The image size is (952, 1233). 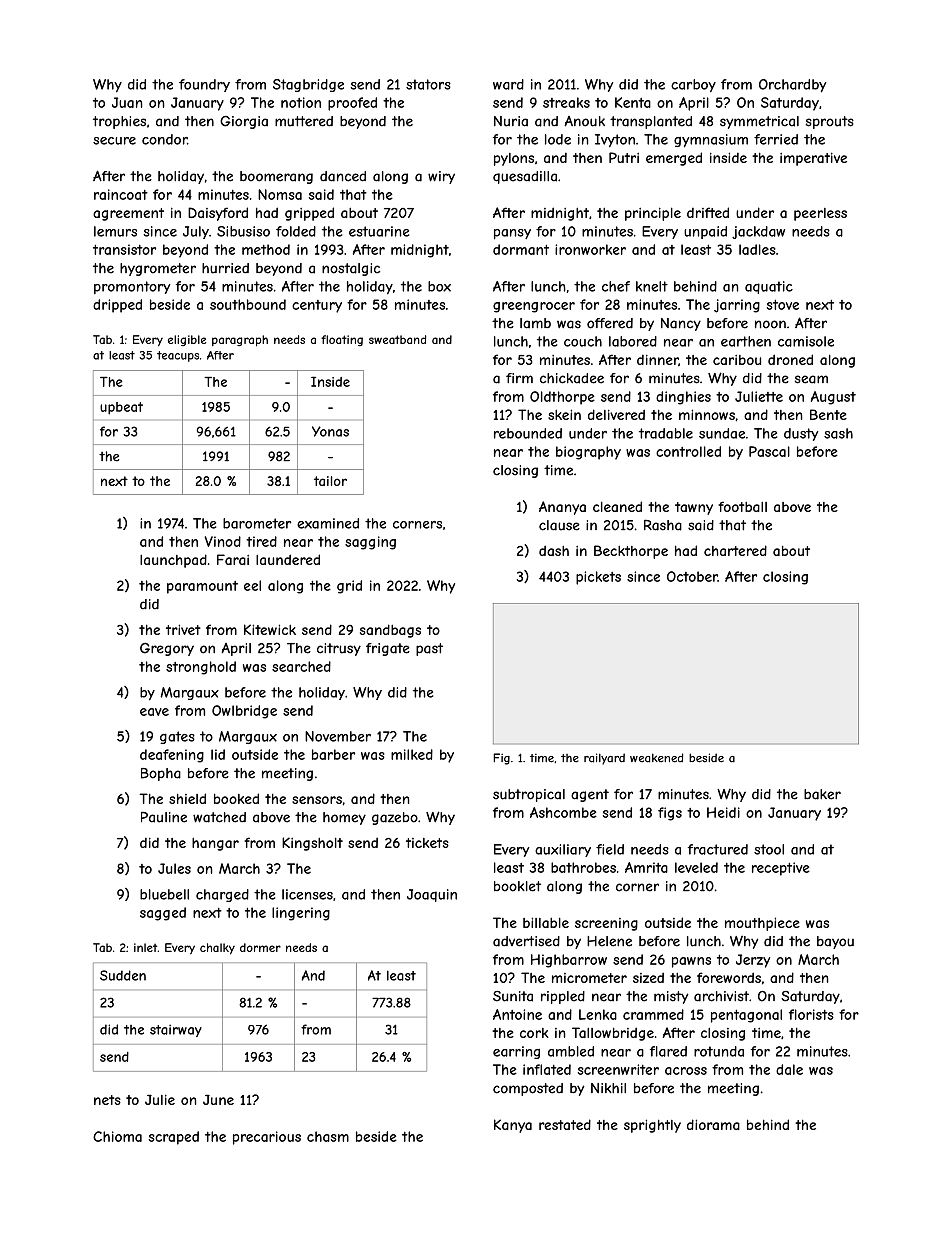 What do you see at coordinates (154, 712) in the screenshot?
I see `eave` at bounding box center [154, 712].
